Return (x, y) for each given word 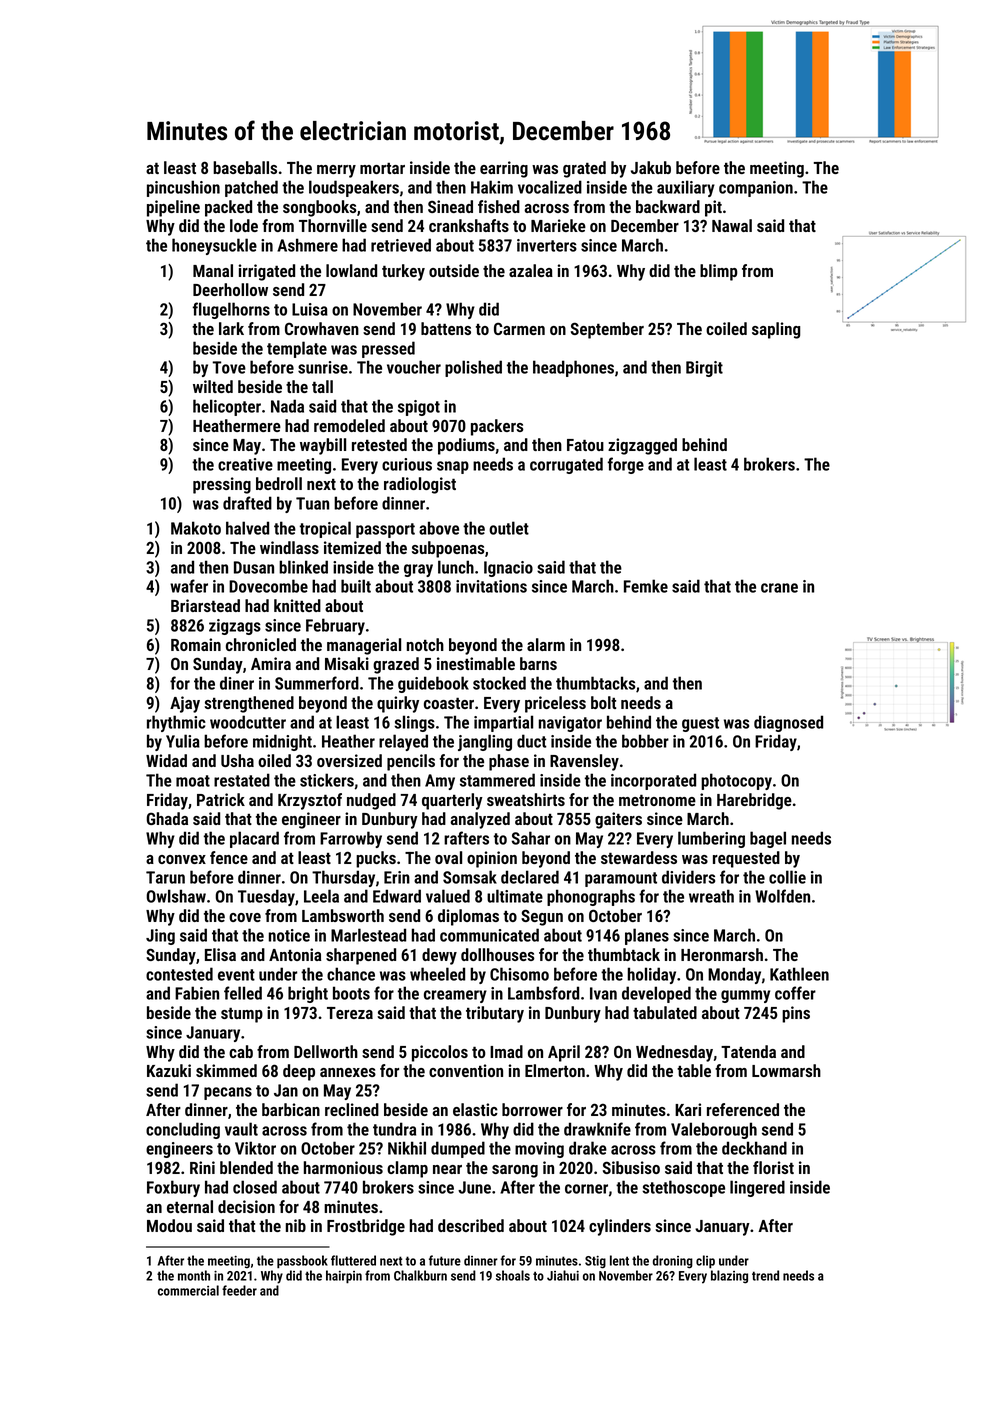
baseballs (245, 167)
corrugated (566, 465)
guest (700, 724)
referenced (743, 1109)
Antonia (295, 954)
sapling (776, 330)
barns (538, 663)
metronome (657, 800)
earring (504, 169)
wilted (213, 386)
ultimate (515, 896)
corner (586, 1189)
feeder (239, 1290)
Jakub (651, 167)
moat (193, 781)
